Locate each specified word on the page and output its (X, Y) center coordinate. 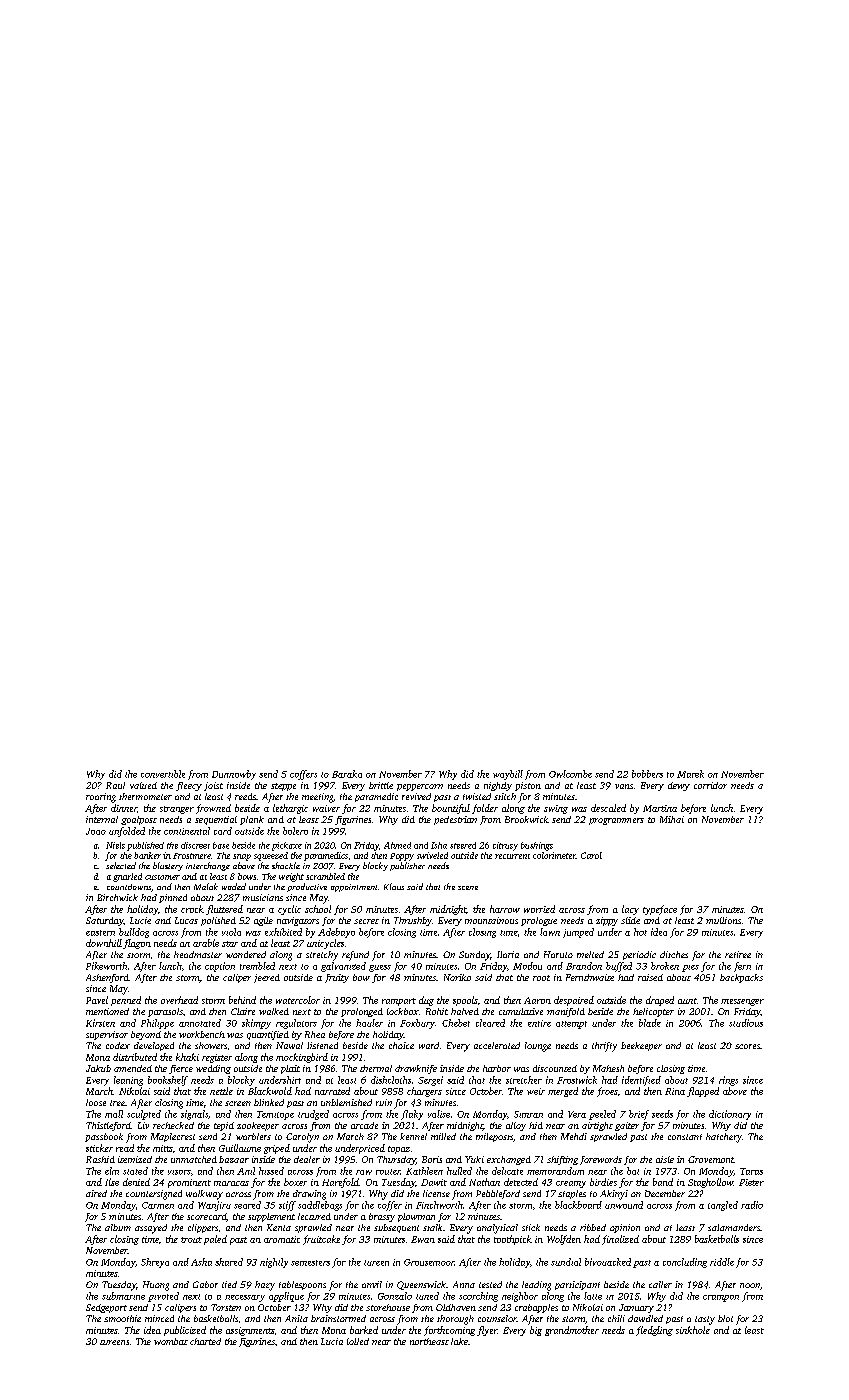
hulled (459, 1171)
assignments (250, 1331)
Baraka (347, 774)
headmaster (198, 954)
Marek (690, 774)
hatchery (724, 1138)
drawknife (416, 1069)
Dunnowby (234, 775)
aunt (687, 1001)
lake (459, 1341)
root (541, 978)
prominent (189, 1183)
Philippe (157, 1024)
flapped (703, 1092)
